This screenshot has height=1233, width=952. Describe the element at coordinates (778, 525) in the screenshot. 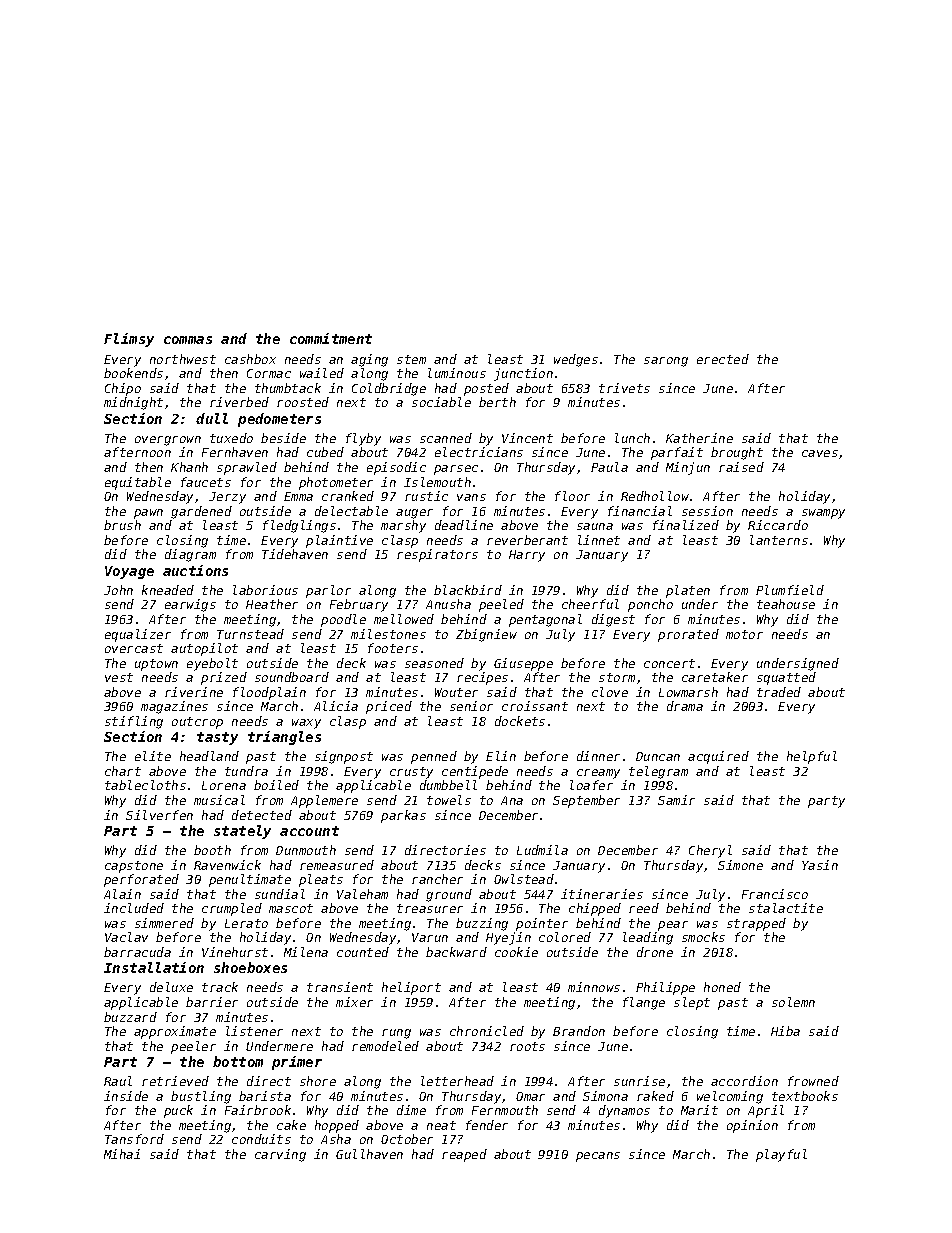

I see `Riccardo` at that location.
